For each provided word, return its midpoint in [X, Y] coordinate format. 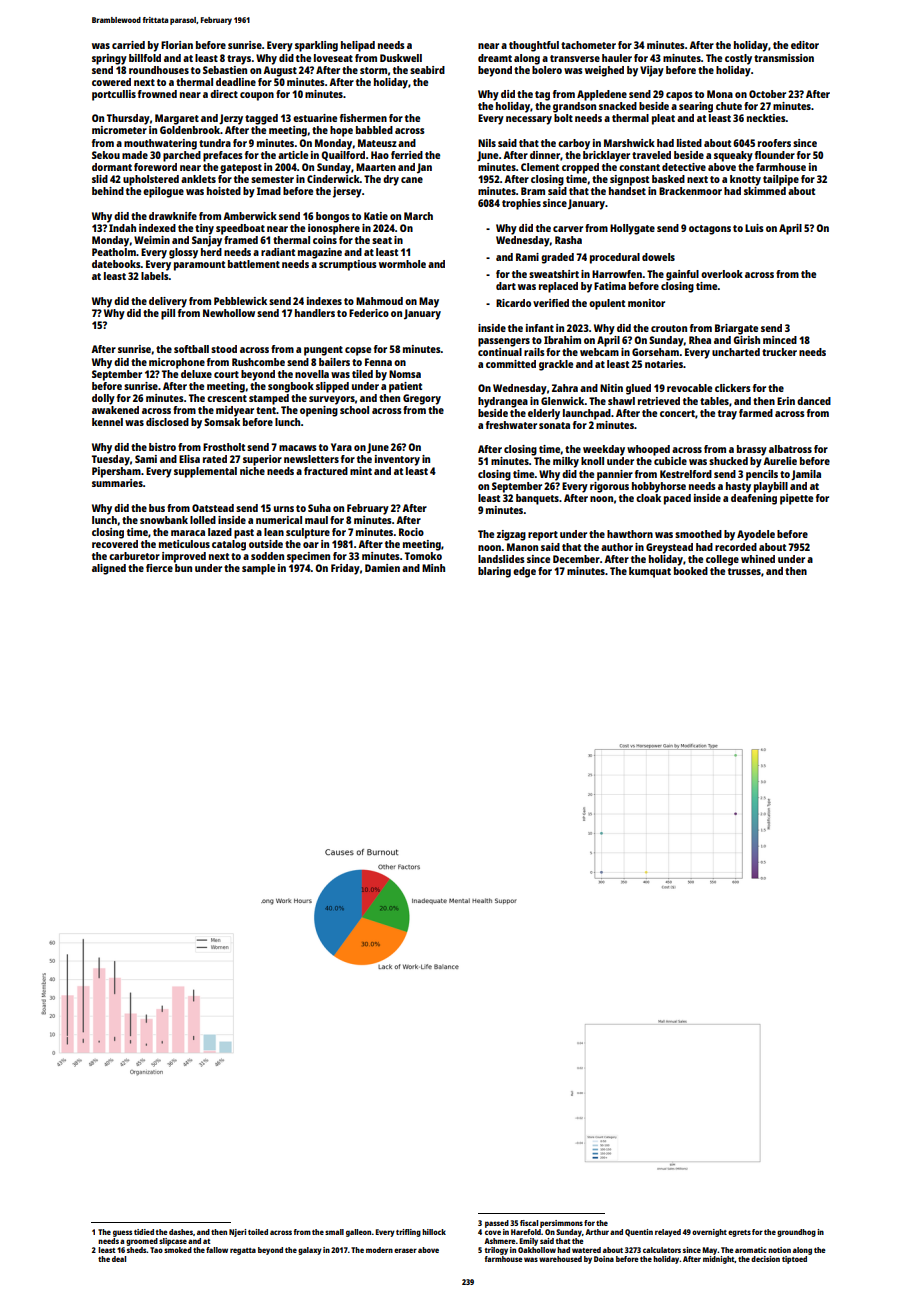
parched [182, 156]
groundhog [796, 1233]
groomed [142, 1242]
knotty [745, 180]
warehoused [560, 1259]
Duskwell [401, 58]
